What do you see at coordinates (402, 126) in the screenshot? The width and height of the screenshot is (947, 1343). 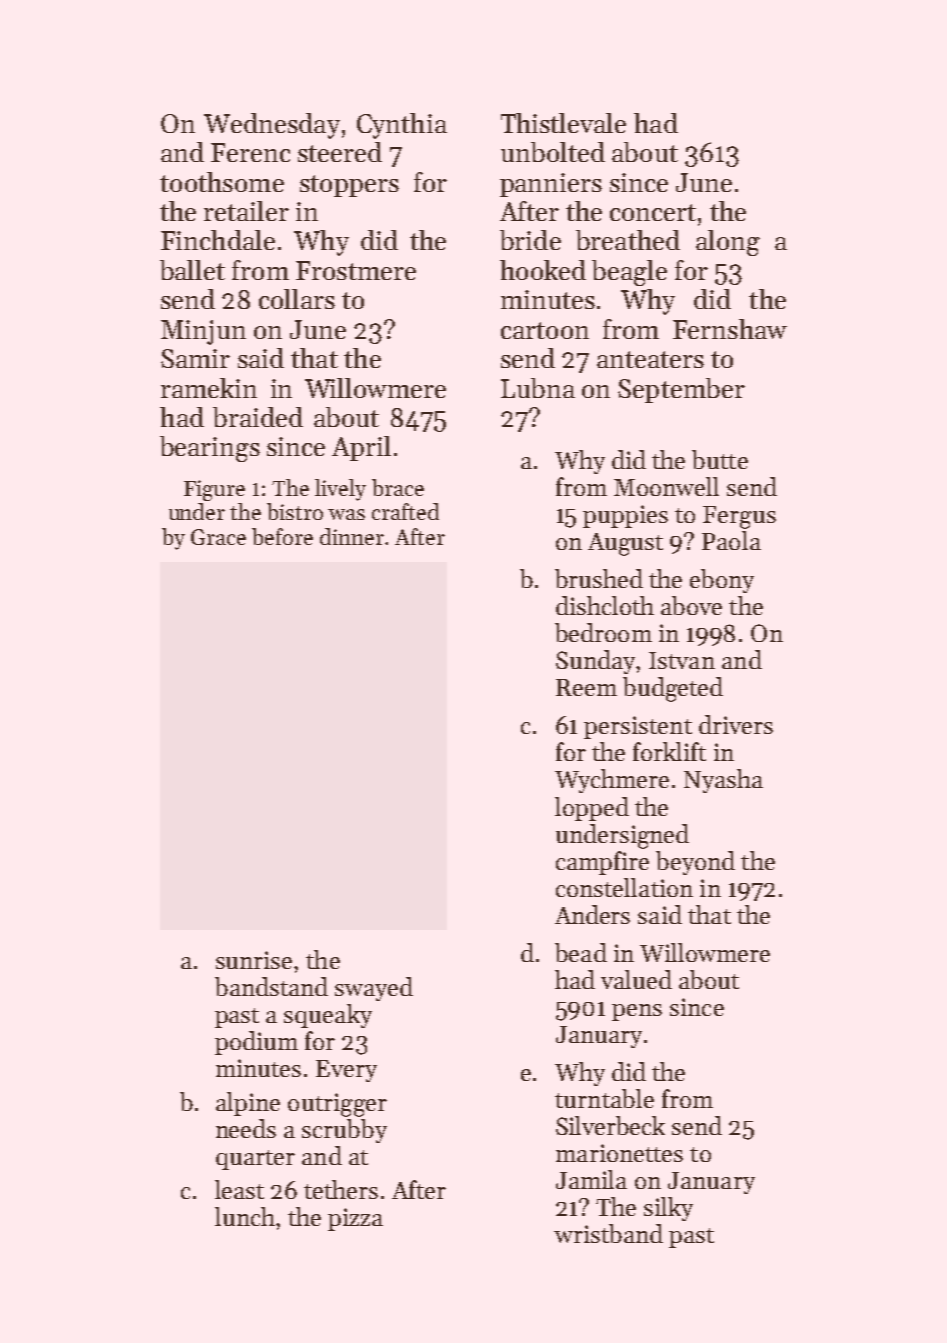 I see `Cynthia` at bounding box center [402, 126].
